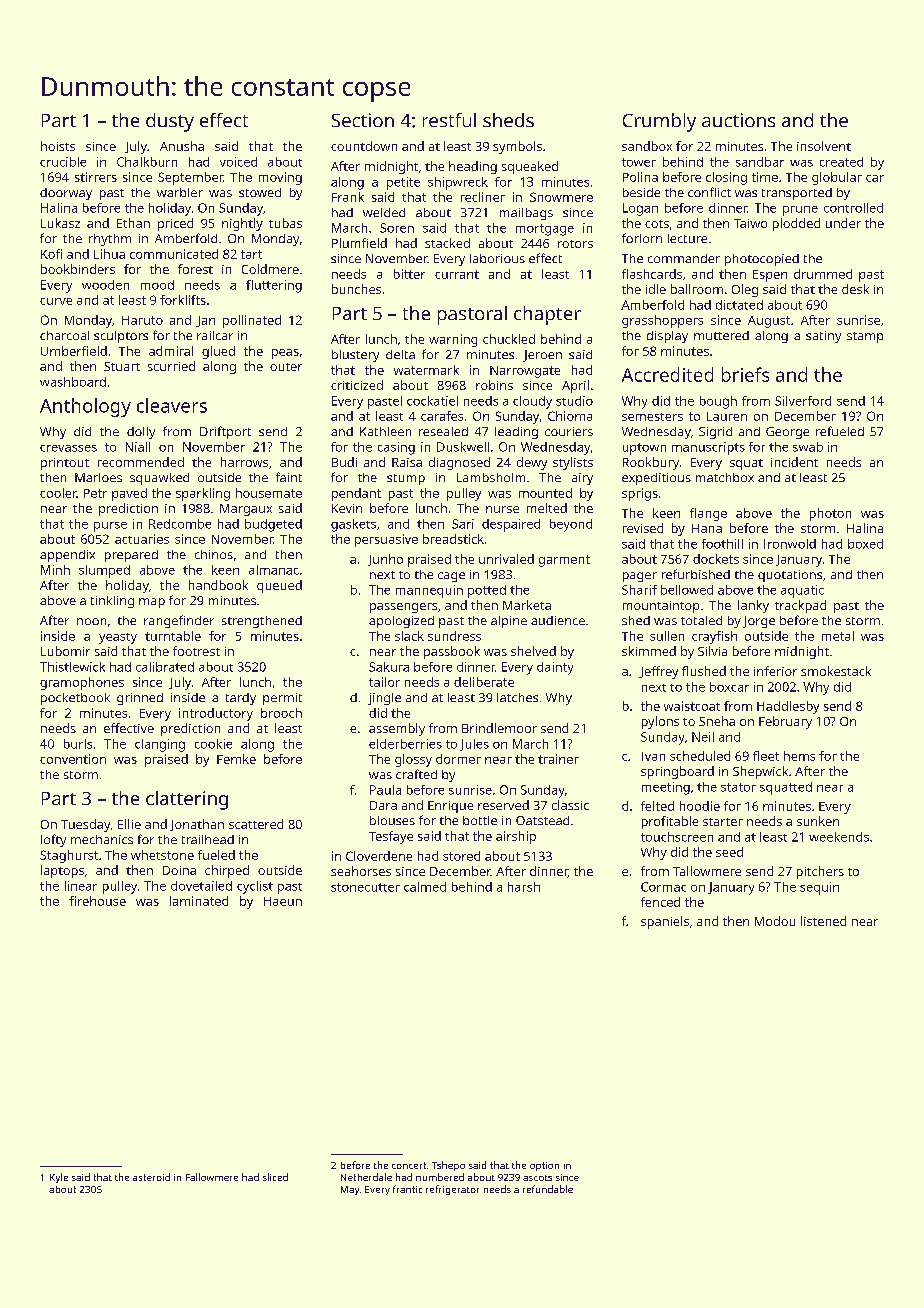 Image resolution: width=924 pixels, height=1308 pixels. What do you see at coordinates (838, 636) in the screenshot?
I see `metal` at bounding box center [838, 636].
